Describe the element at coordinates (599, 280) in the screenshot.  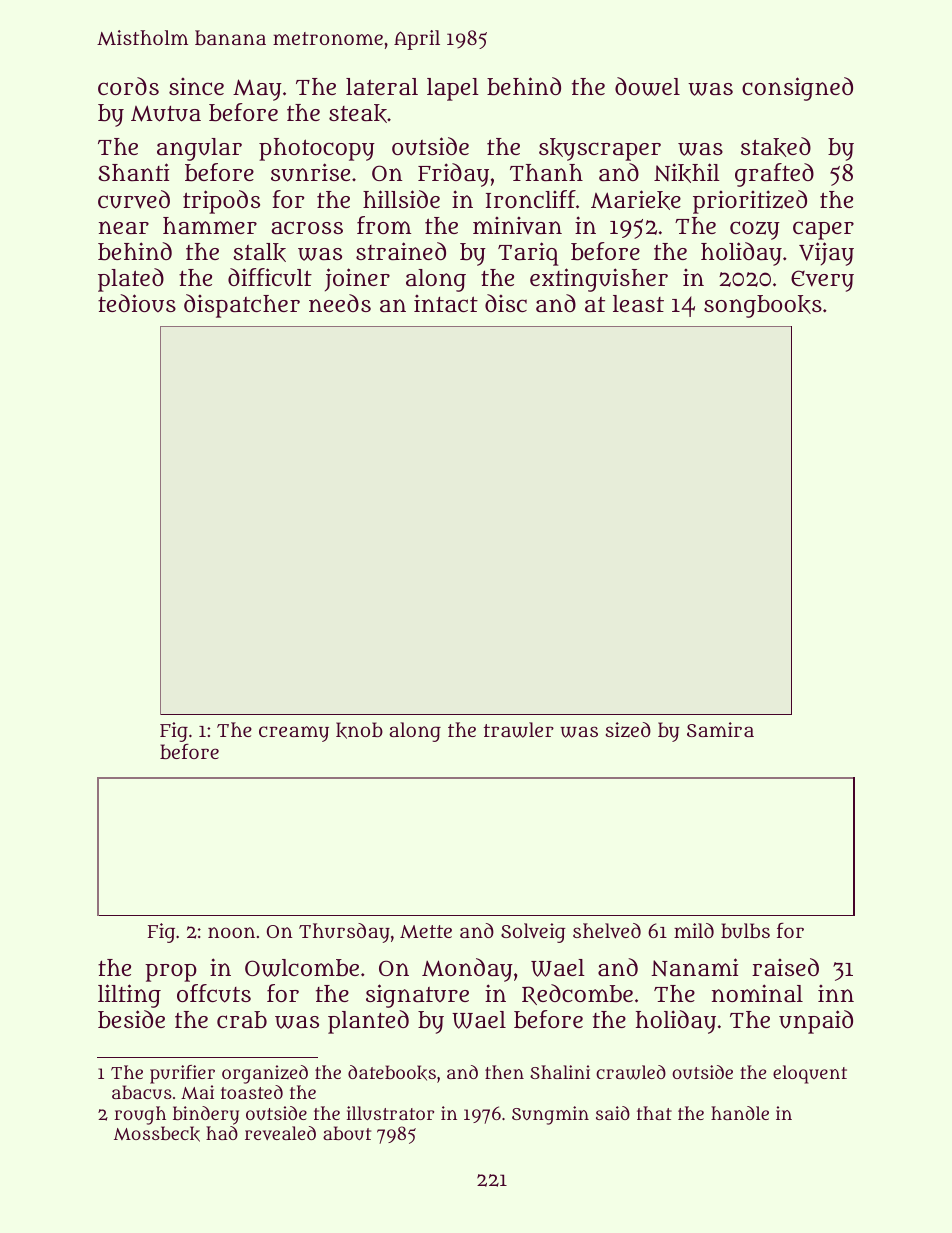
I see `extinguisher` at that location.
